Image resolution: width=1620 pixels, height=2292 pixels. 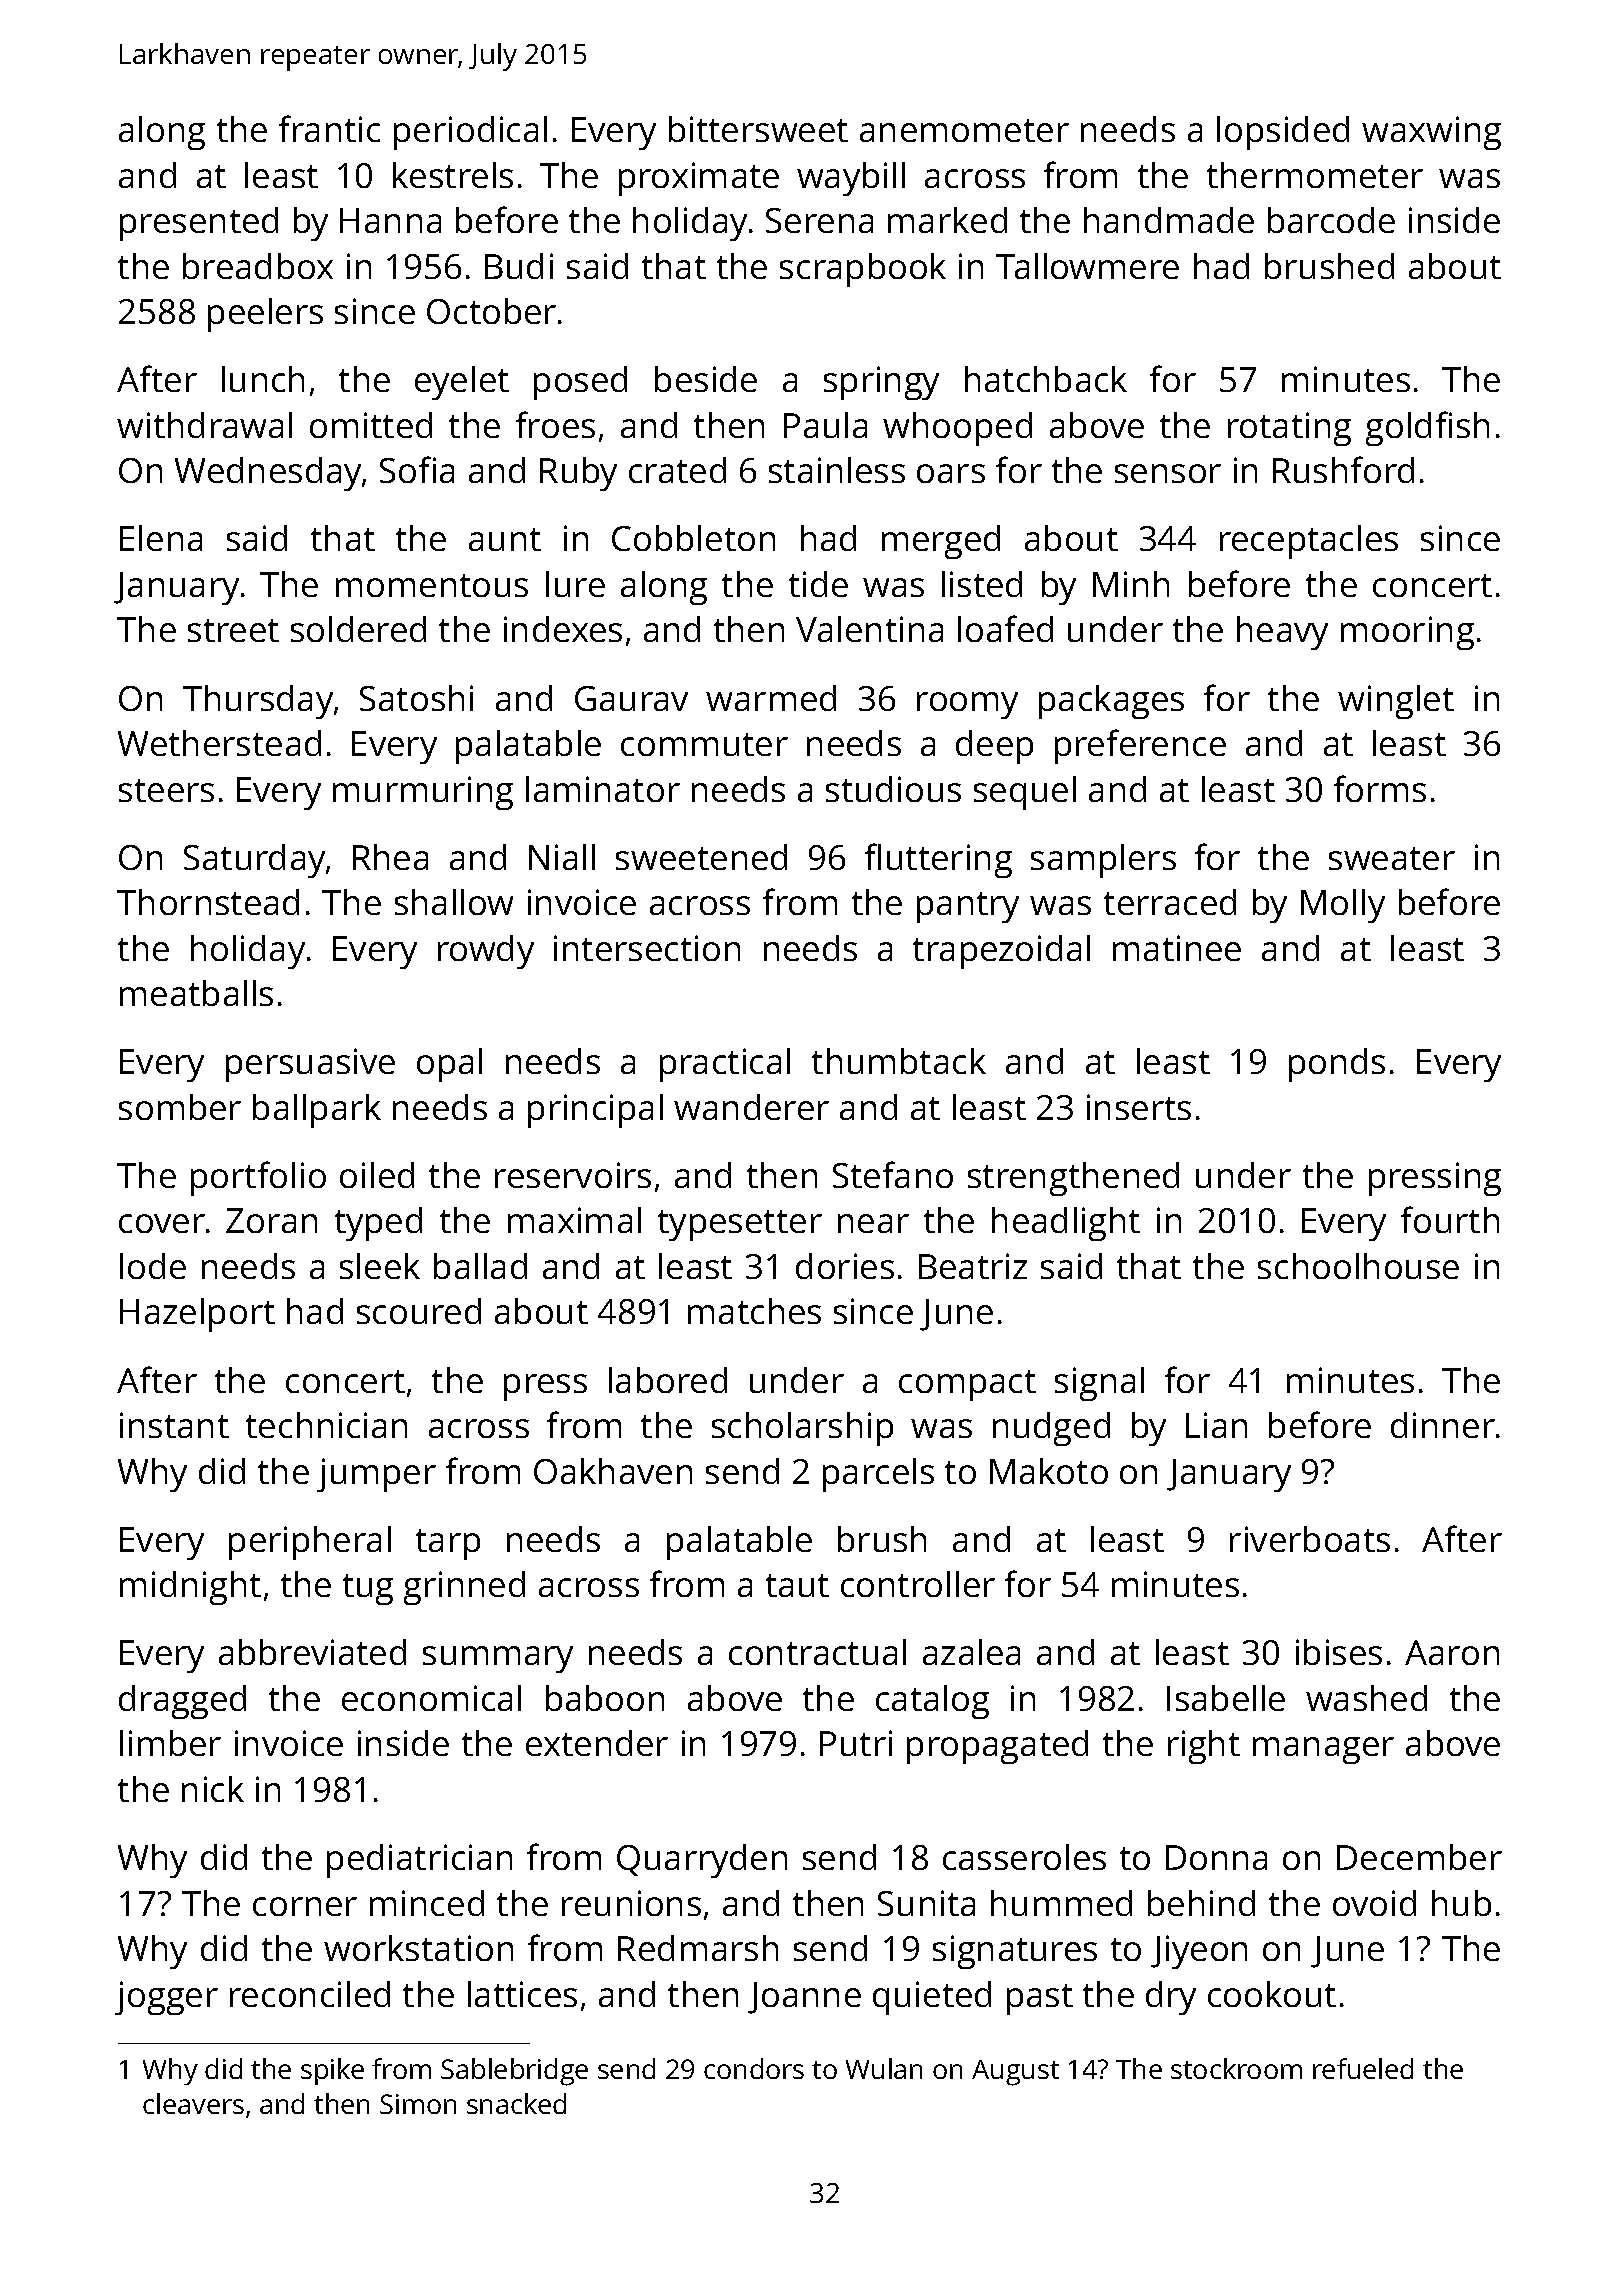 I want to click on Aaron, so click(x=1452, y=1652).
